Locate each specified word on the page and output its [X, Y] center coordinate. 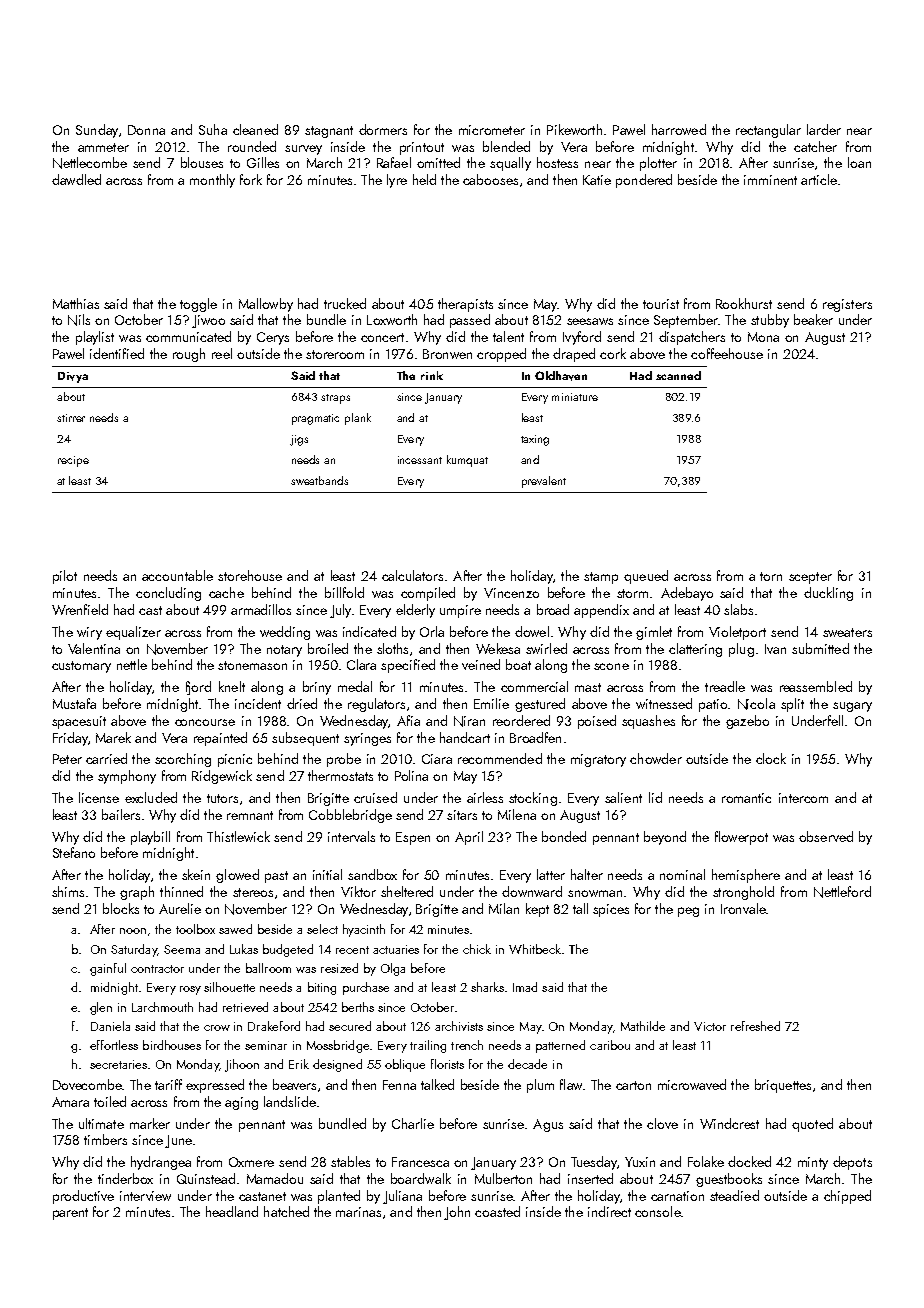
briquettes [783, 1086]
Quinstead [206, 1178]
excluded [151, 797]
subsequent [305, 739]
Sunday [97, 131]
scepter [810, 578]
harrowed [679, 129]
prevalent [544, 482]
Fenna [399, 1085]
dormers [383, 129]
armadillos [261, 609]
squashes [648, 722]
